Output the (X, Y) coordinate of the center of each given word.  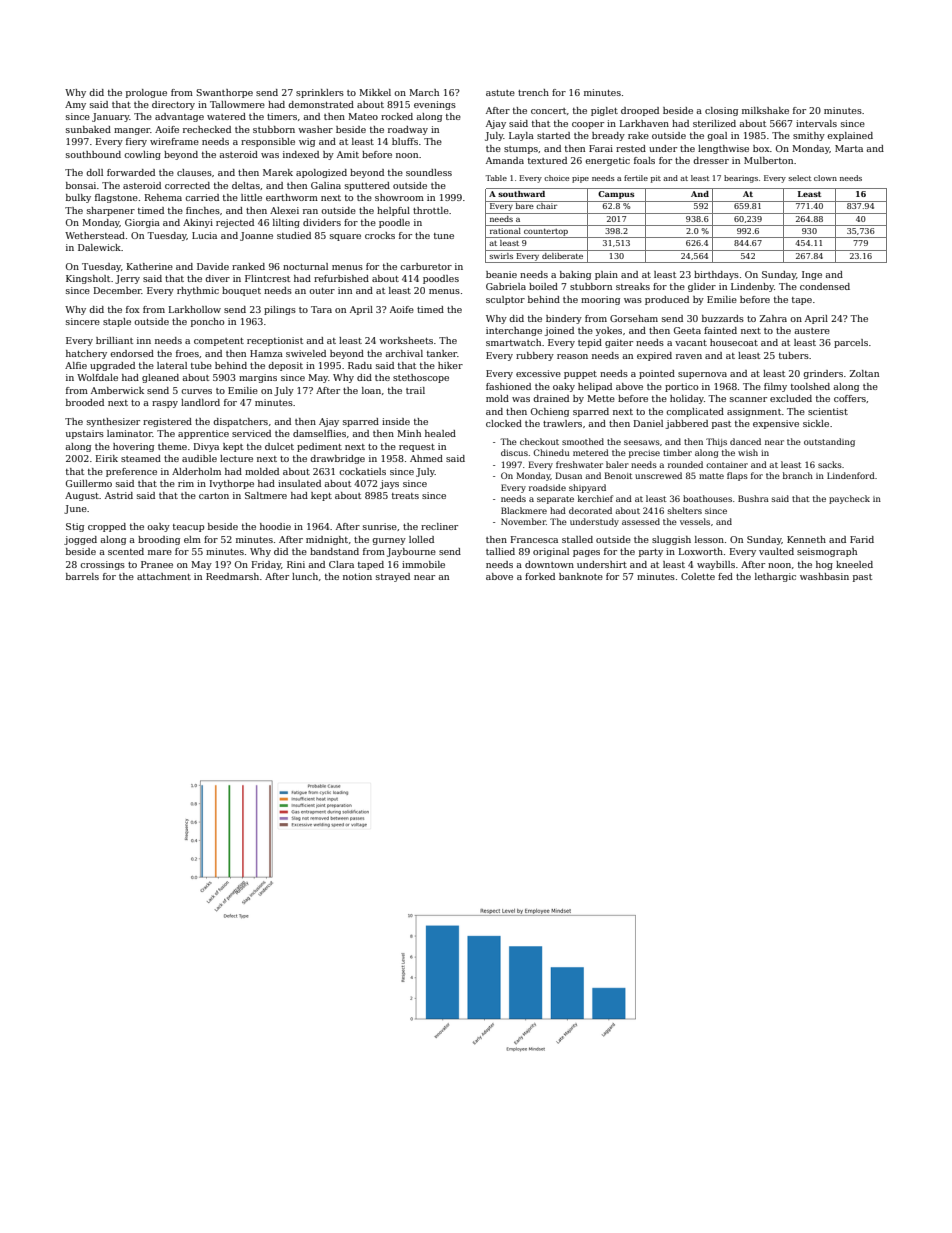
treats (405, 496)
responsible (268, 142)
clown (825, 178)
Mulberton (768, 160)
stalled (577, 539)
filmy (775, 387)
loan (371, 390)
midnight (327, 540)
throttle (431, 210)
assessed (641, 521)
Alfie (76, 365)
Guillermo (89, 483)
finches (203, 210)
